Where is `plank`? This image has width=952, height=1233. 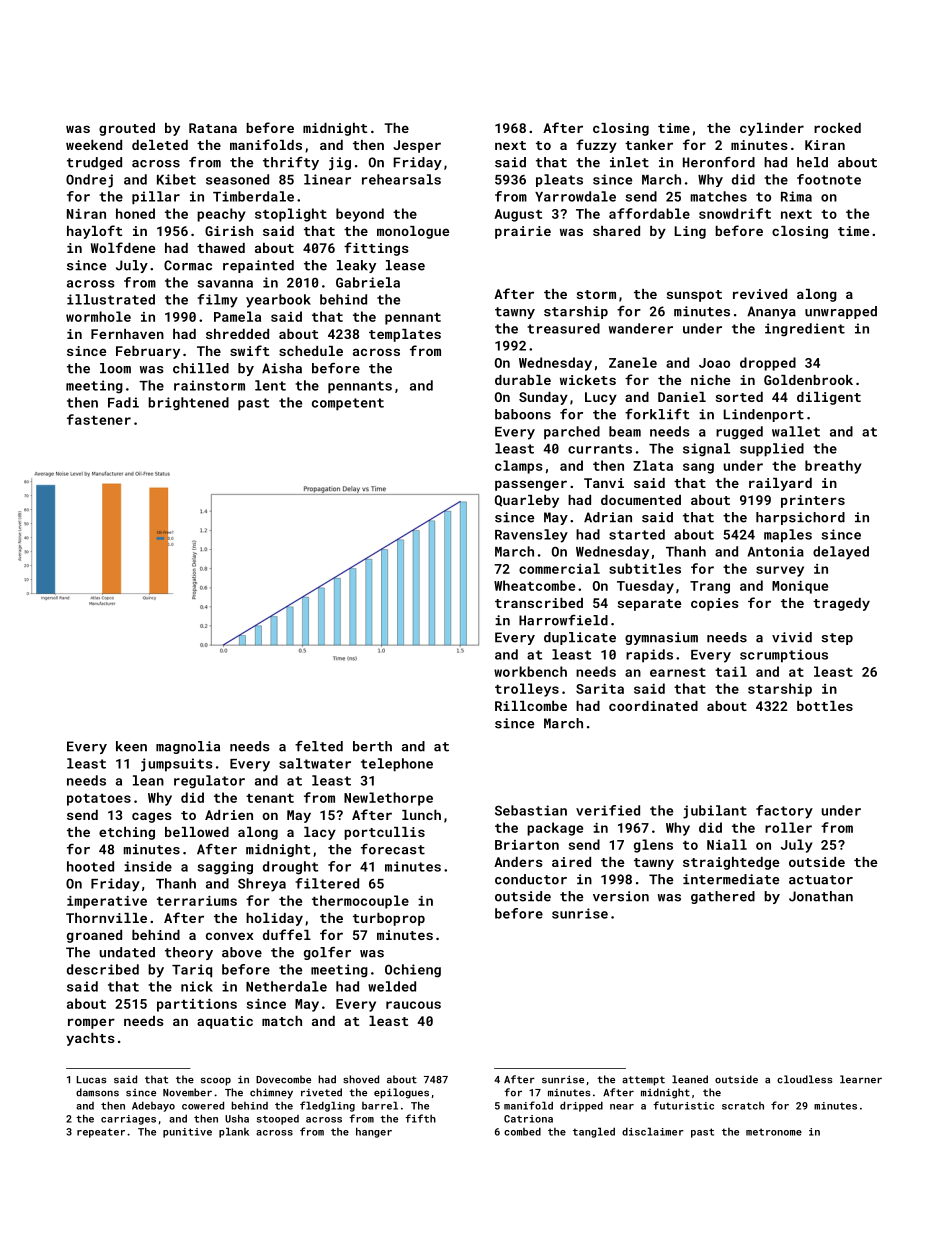 plank is located at coordinates (234, 1132).
